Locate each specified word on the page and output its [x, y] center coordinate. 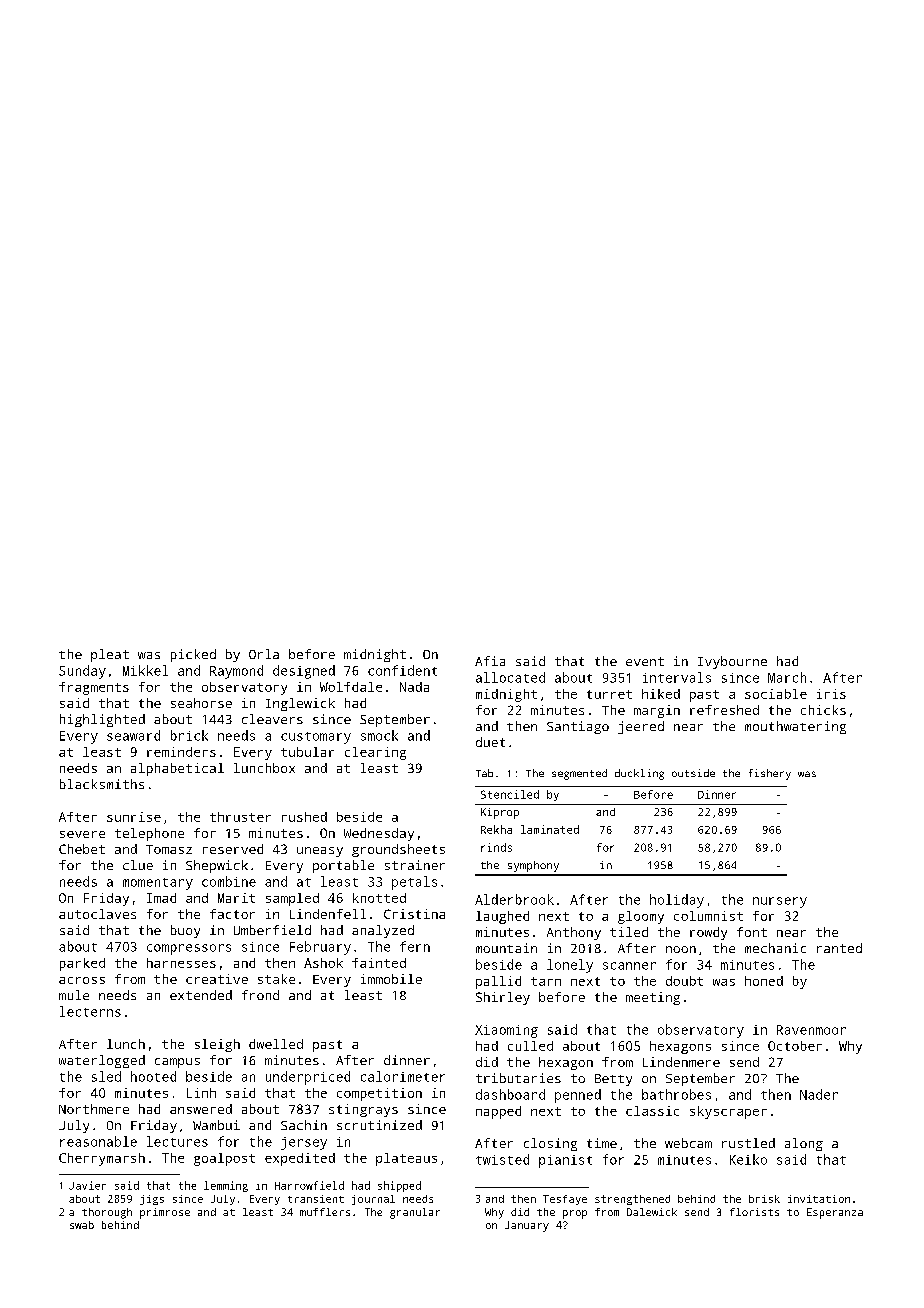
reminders [181, 752]
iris [831, 694]
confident [402, 670]
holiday [677, 901]
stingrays [363, 1110]
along [804, 1144]
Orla [264, 654]
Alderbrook [514, 899]
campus [177, 1063]
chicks [823, 710]
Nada [414, 687]
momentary [158, 884]
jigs [152, 1200]
